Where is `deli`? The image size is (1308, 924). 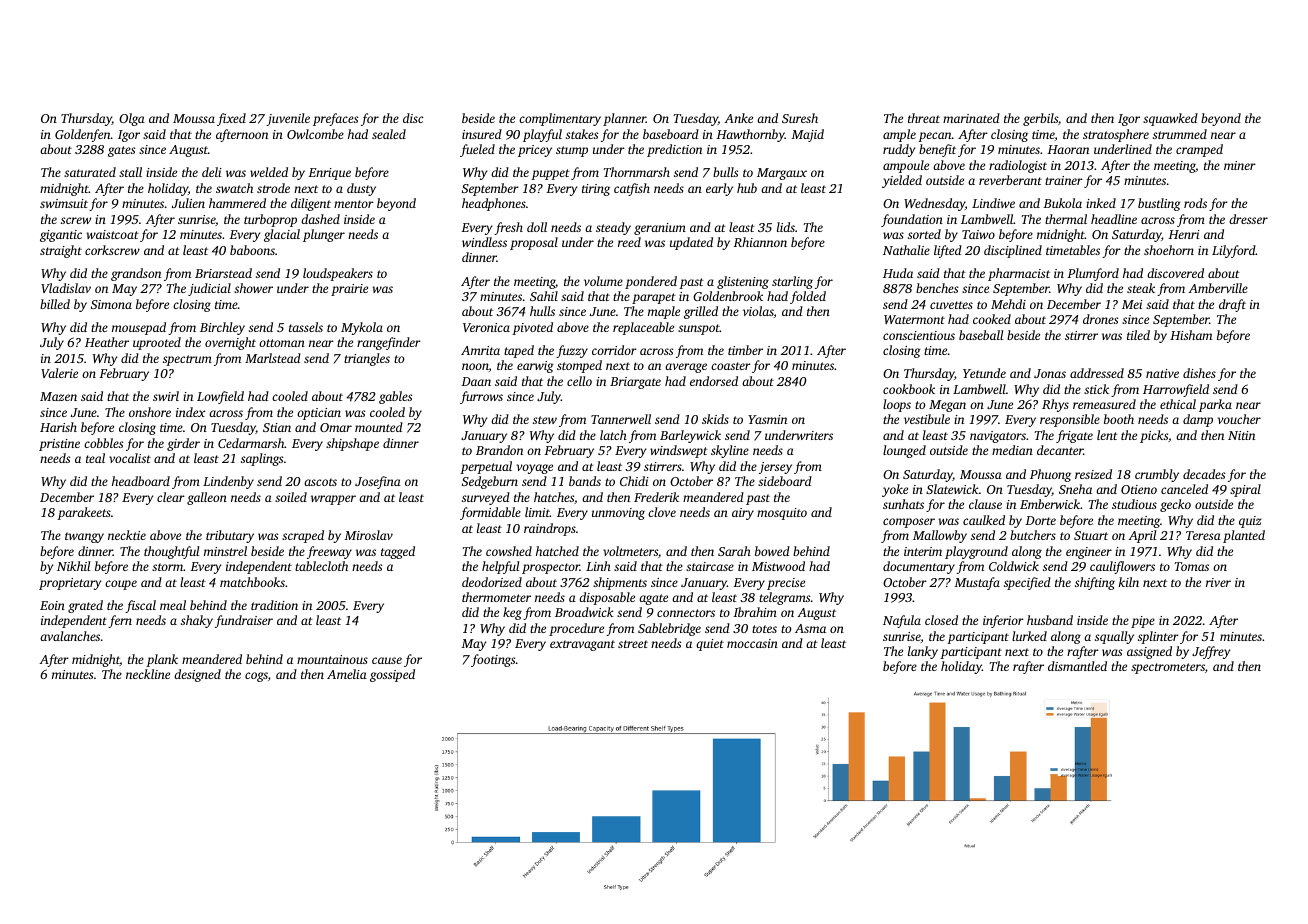
deli is located at coordinates (212, 172).
